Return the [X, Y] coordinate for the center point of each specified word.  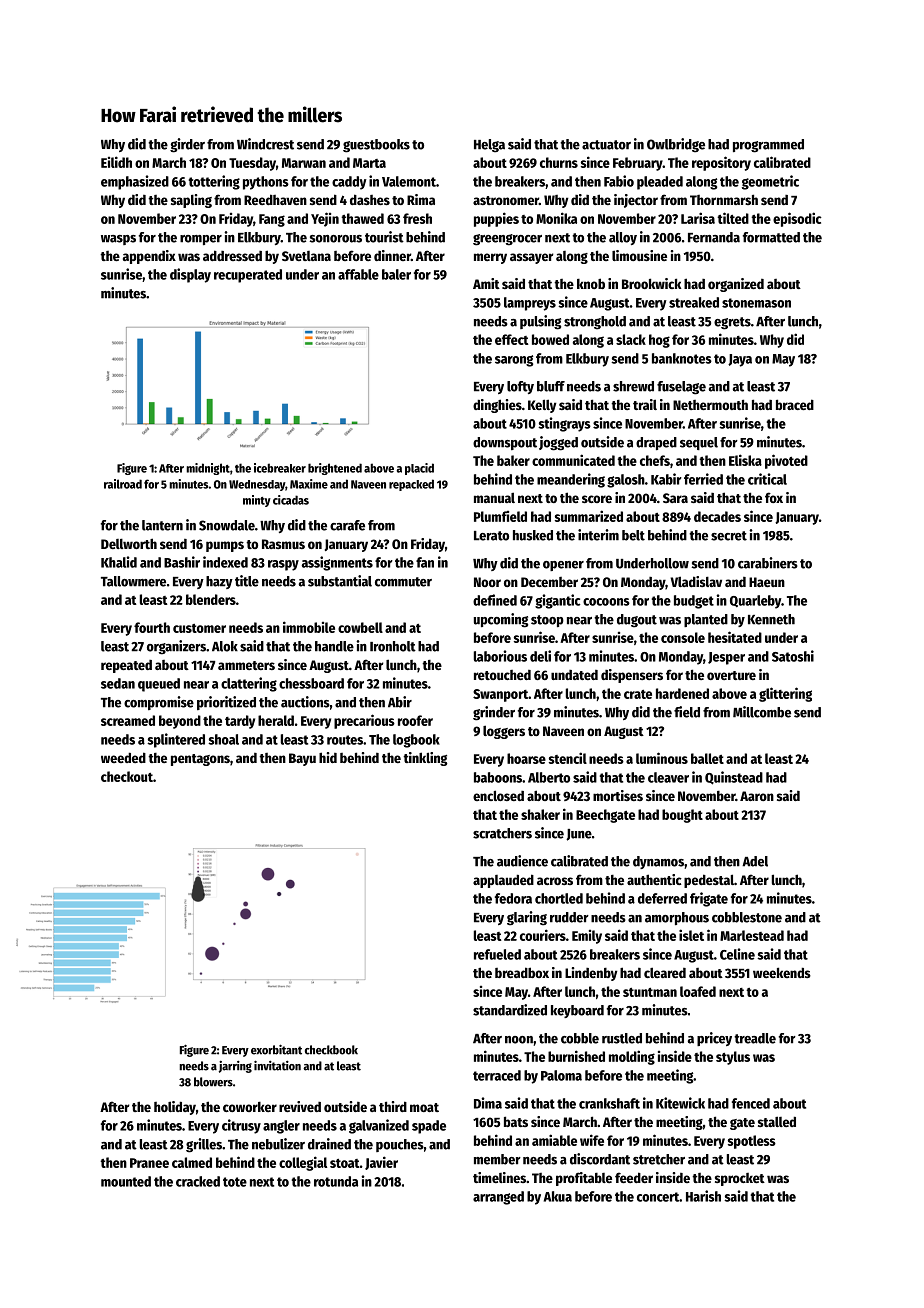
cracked [198, 1181]
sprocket [740, 1179]
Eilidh [116, 162]
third [393, 1106]
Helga [489, 146]
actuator [606, 145]
